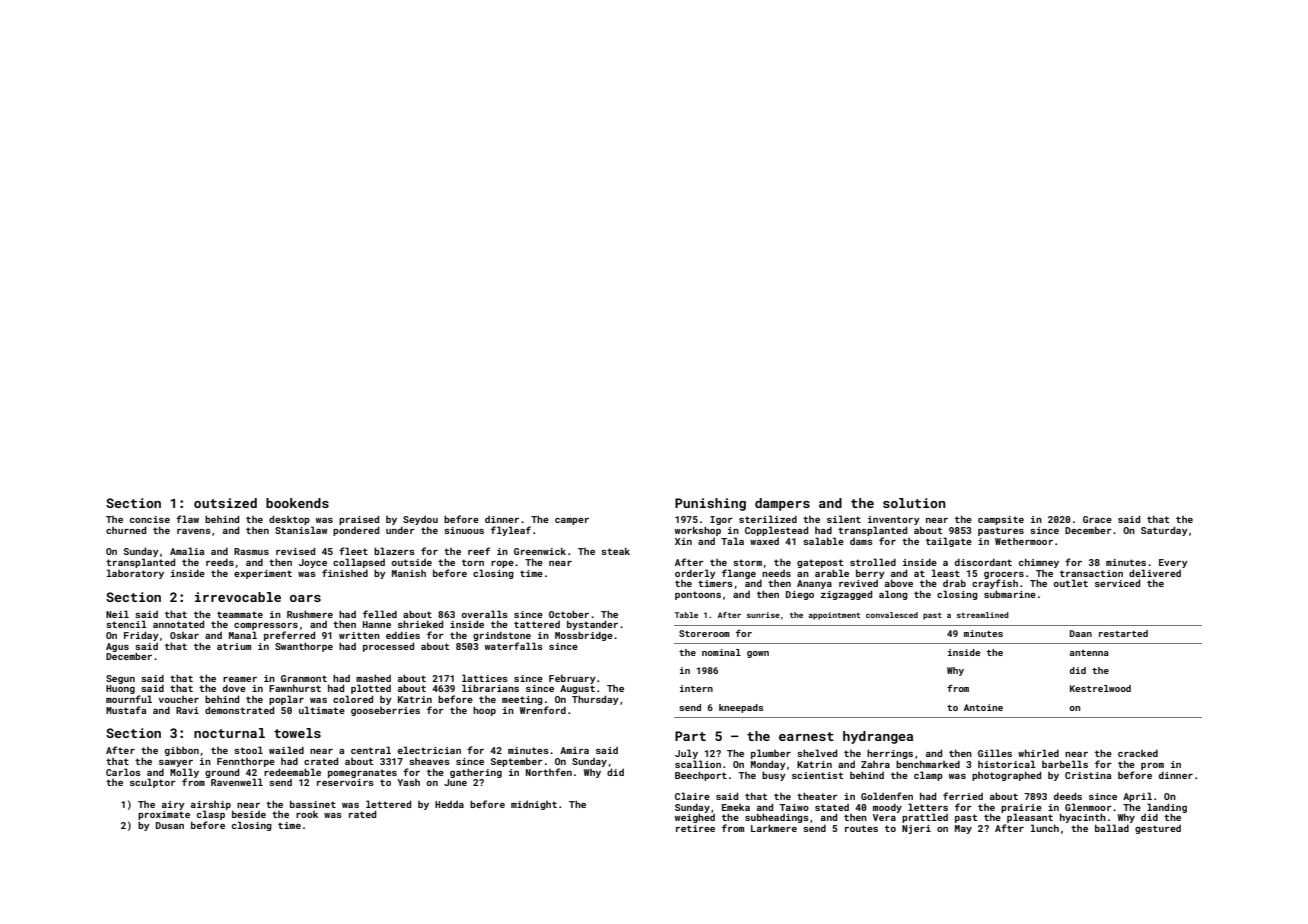 This document has height=924, width=1308. I want to click on Dusan, so click(170, 825).
